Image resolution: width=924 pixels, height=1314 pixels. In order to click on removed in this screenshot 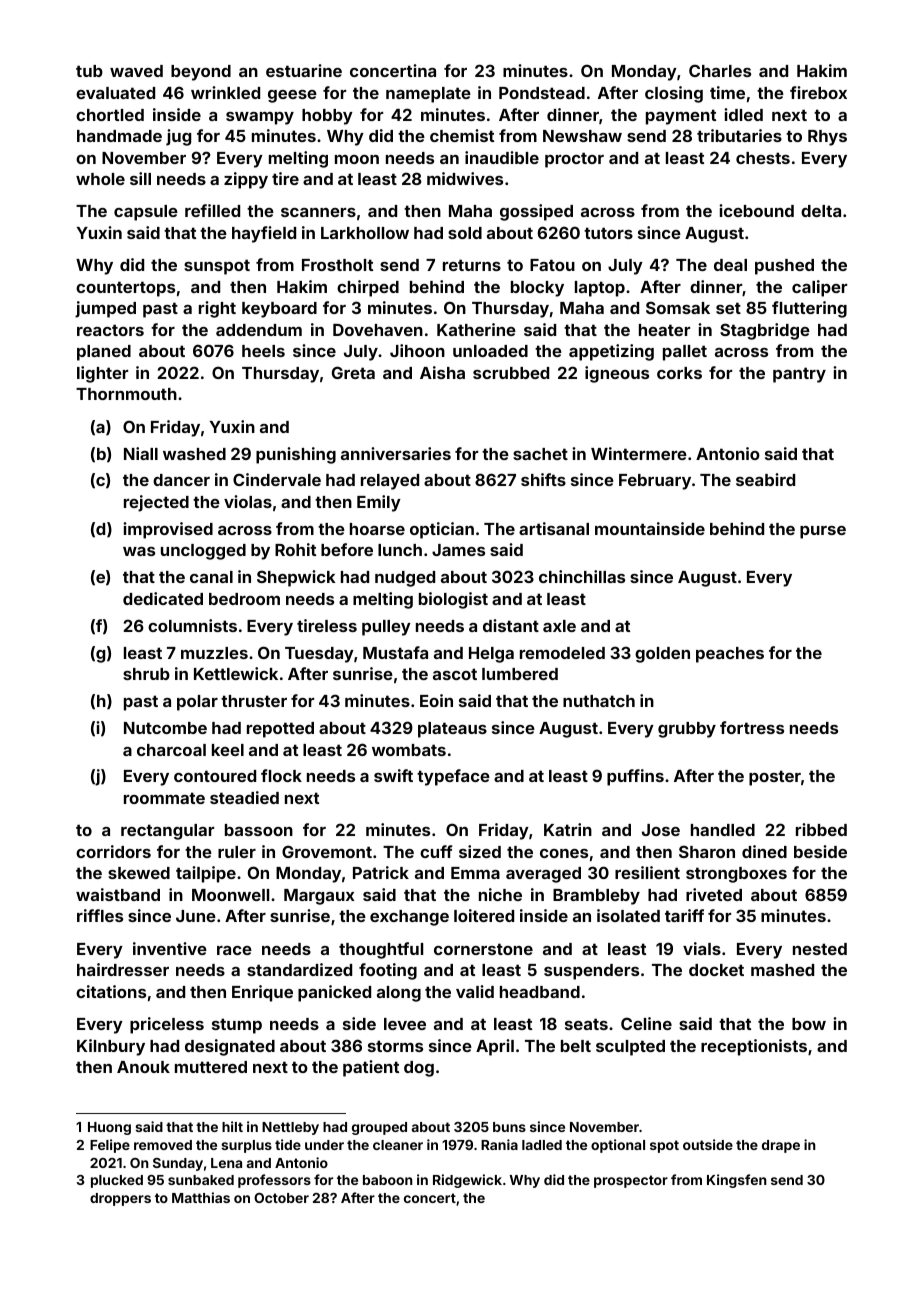, I will do `click(163, 1145)`.
